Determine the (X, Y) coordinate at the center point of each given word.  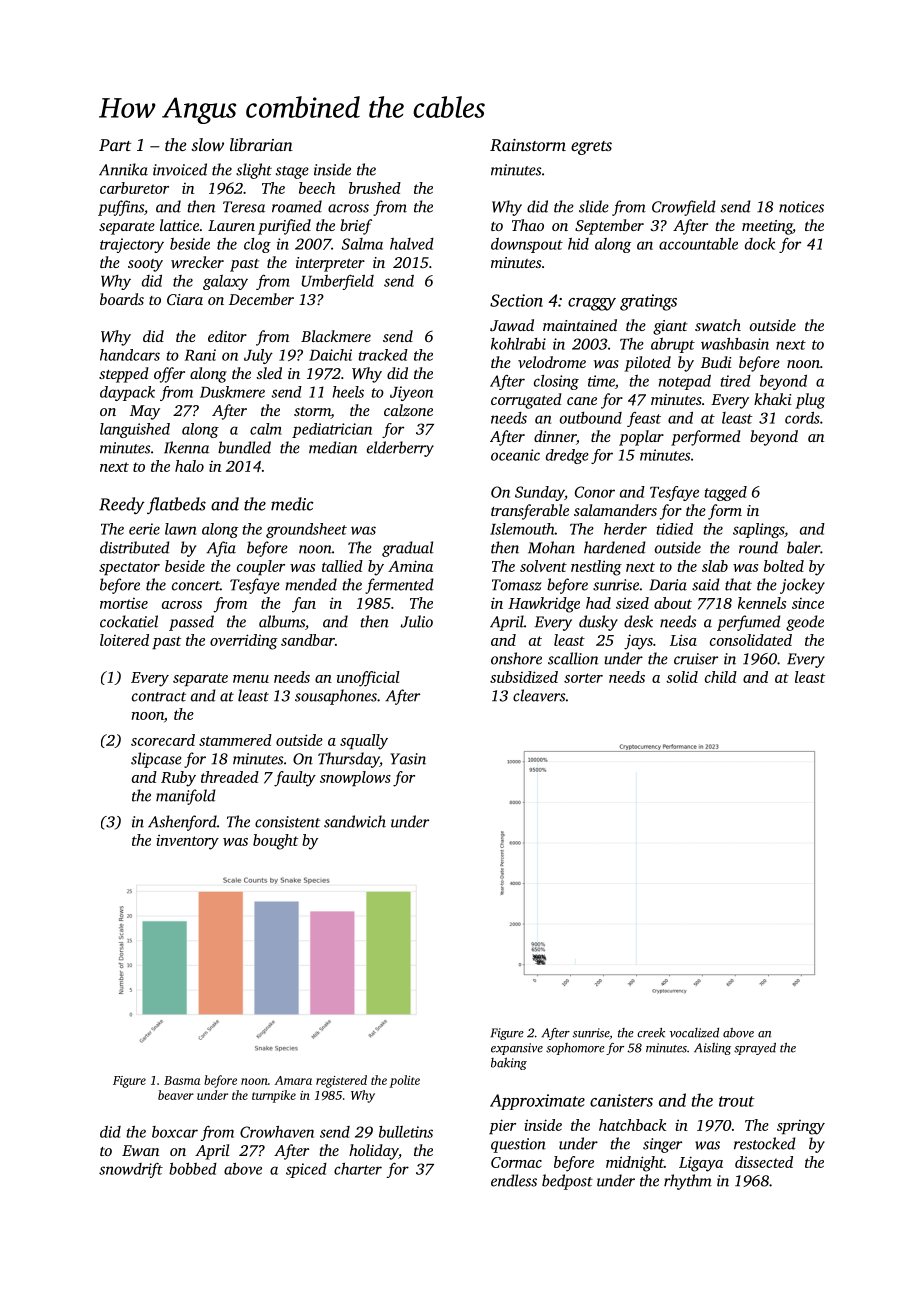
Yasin (408, 759)
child (721, 677)
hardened (615, 547)
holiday (373, 1152)
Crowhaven (277, 1132)
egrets (591, 148)
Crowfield (684, 208)
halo (189, 466)
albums (282, 621)
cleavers (539, 695)
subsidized (524, 677)
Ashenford (182, 823)
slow (207, 144)
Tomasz (517, 585)
